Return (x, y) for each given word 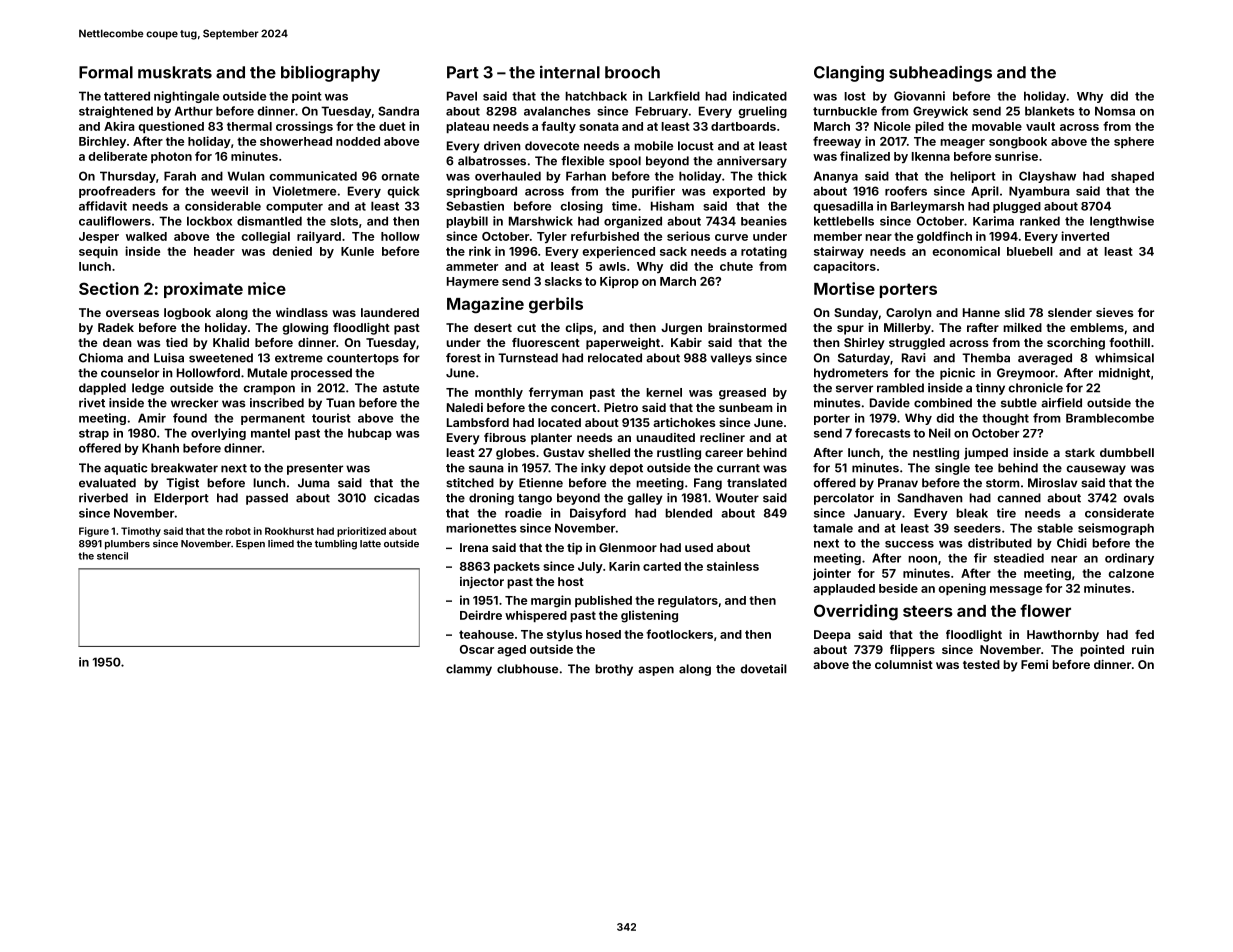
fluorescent (546, 342)
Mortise (844, 288)
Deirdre (481, 615)
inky (593, 469)
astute (401, 388)
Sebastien (475, 206)
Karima (993, 221)
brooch (632, 72)
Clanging (849, 73)
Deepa (832, 636)
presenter (315, 469)
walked (146, 236)
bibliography (330, 73)
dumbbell (1127, 452)
